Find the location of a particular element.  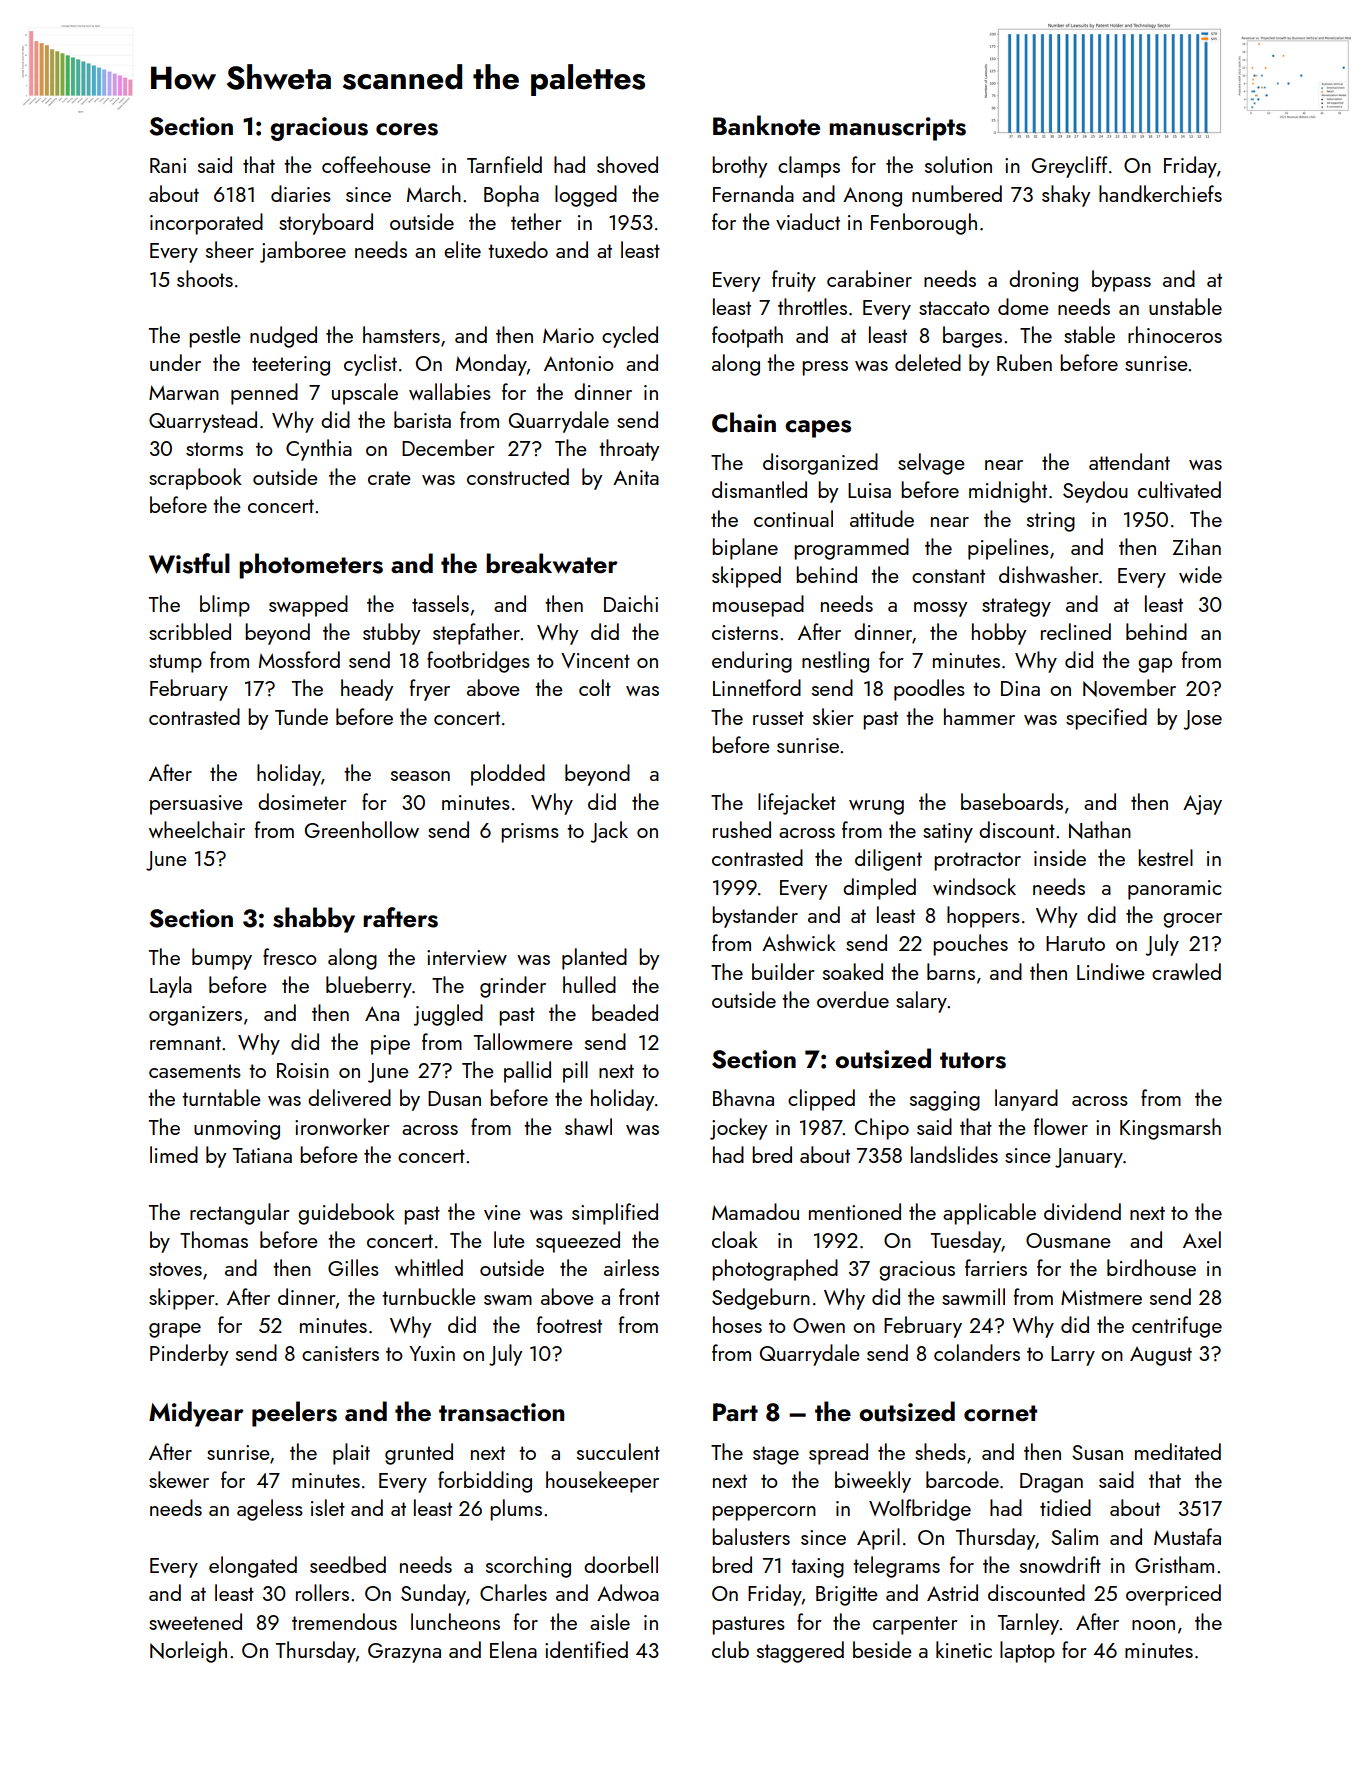

midnight is located at coordinates (1008, 492).
